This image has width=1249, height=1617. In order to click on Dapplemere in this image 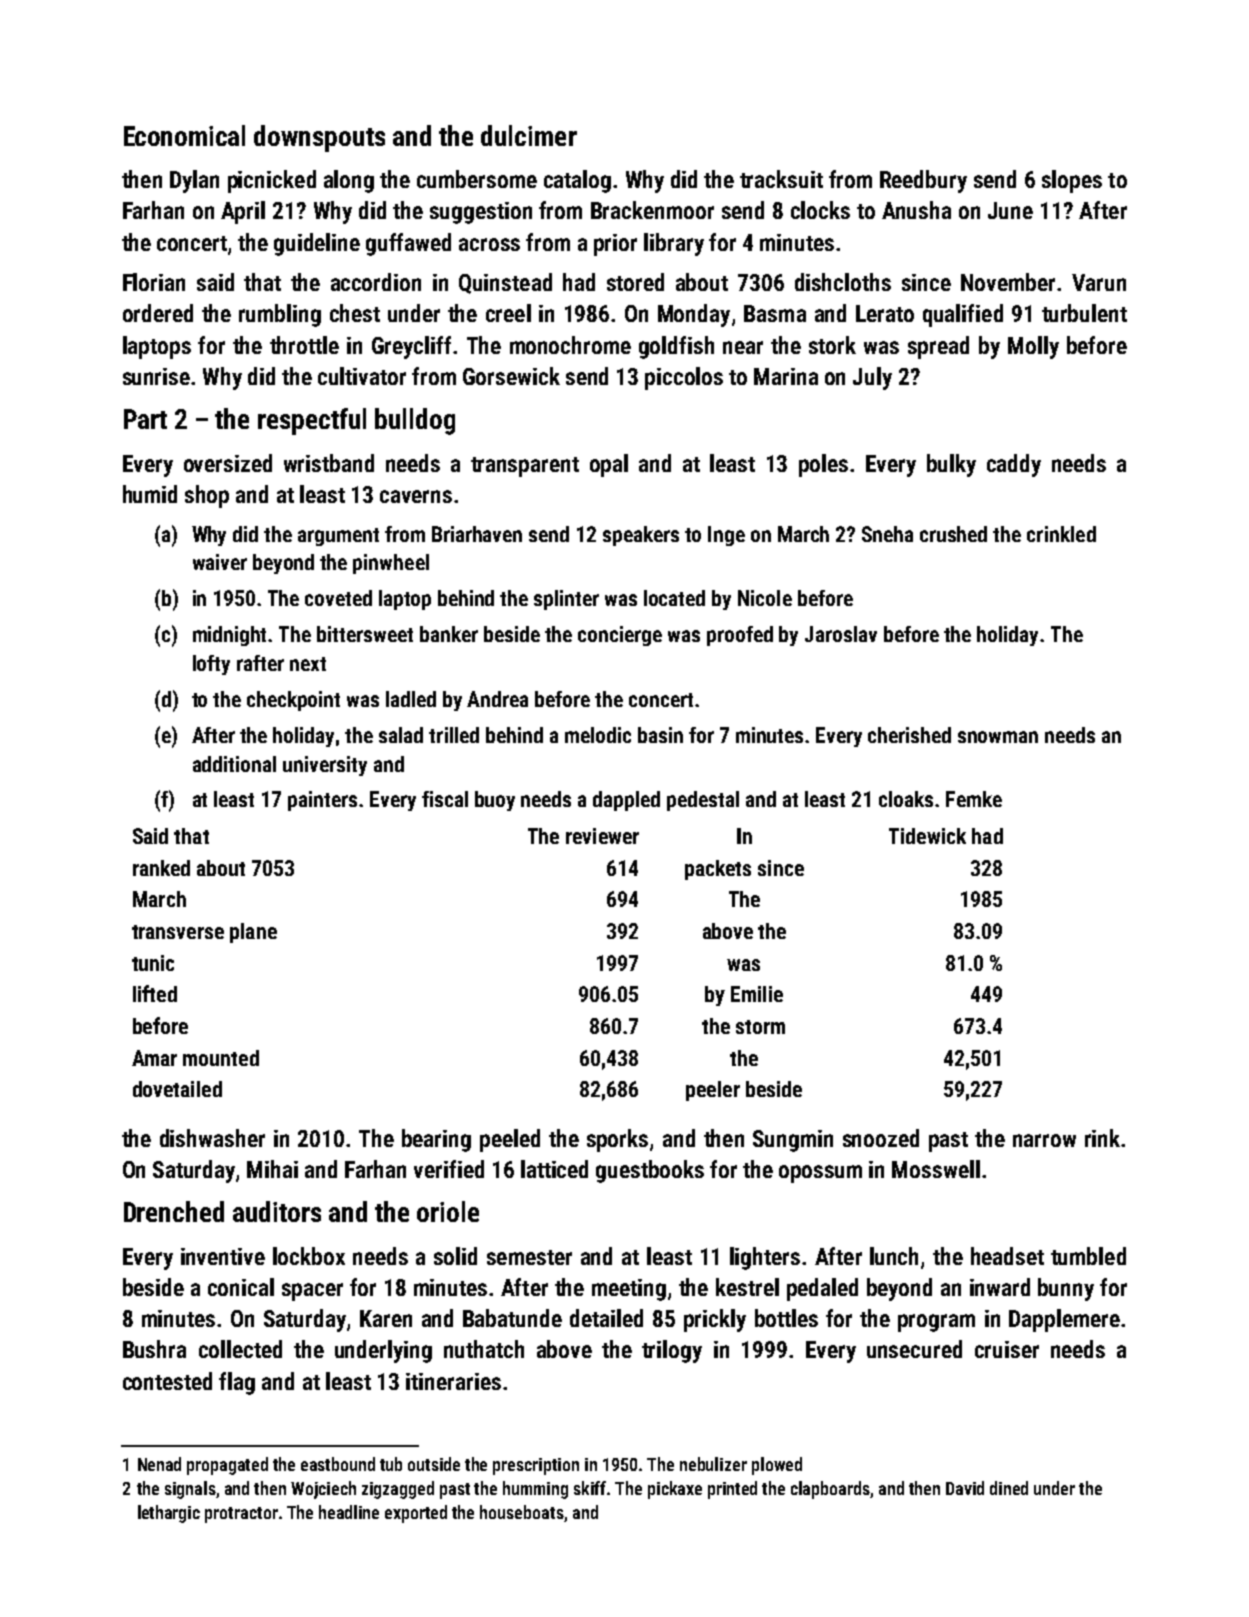, I will do `click(1064, 1320)`.
